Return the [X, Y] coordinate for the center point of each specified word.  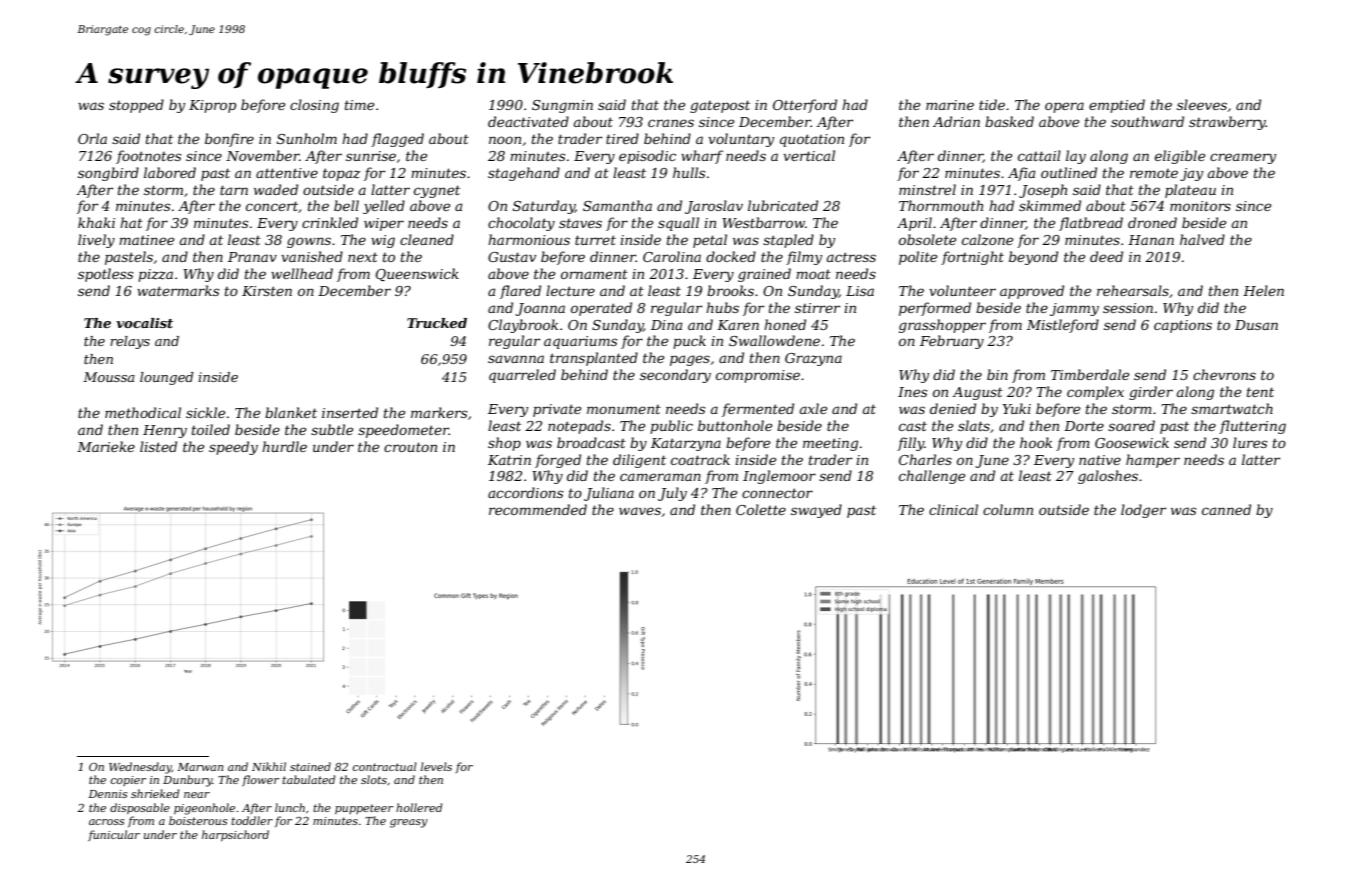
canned [1226, 509]
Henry [165, 431]
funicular [114, 835]
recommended [538, 509]
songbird [108, 174]
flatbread [1091, 224]
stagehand [524, 174]
